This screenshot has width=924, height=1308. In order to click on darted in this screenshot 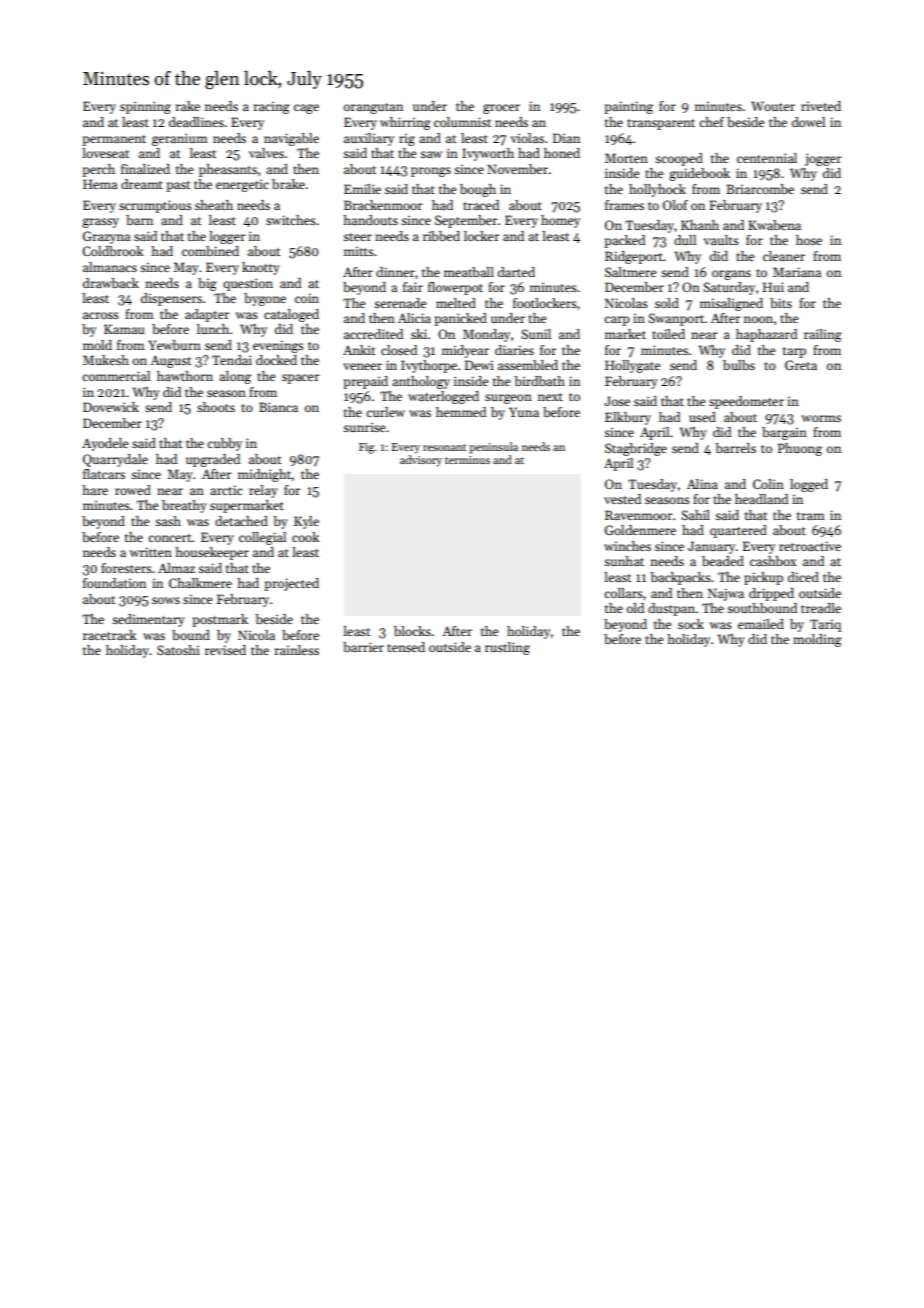, I will do `click(516, 272)`.
